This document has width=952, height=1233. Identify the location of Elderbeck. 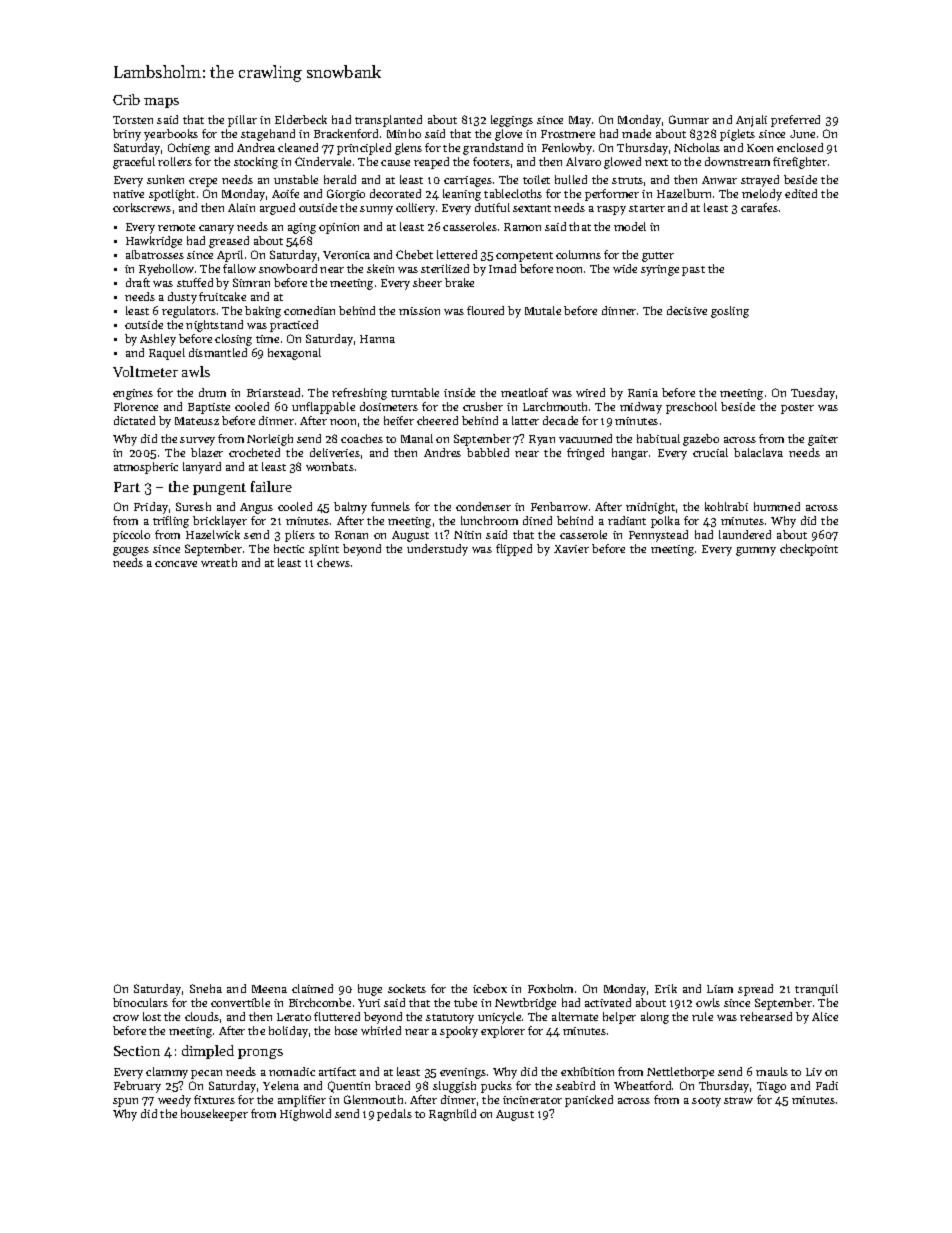
(301, 119).
